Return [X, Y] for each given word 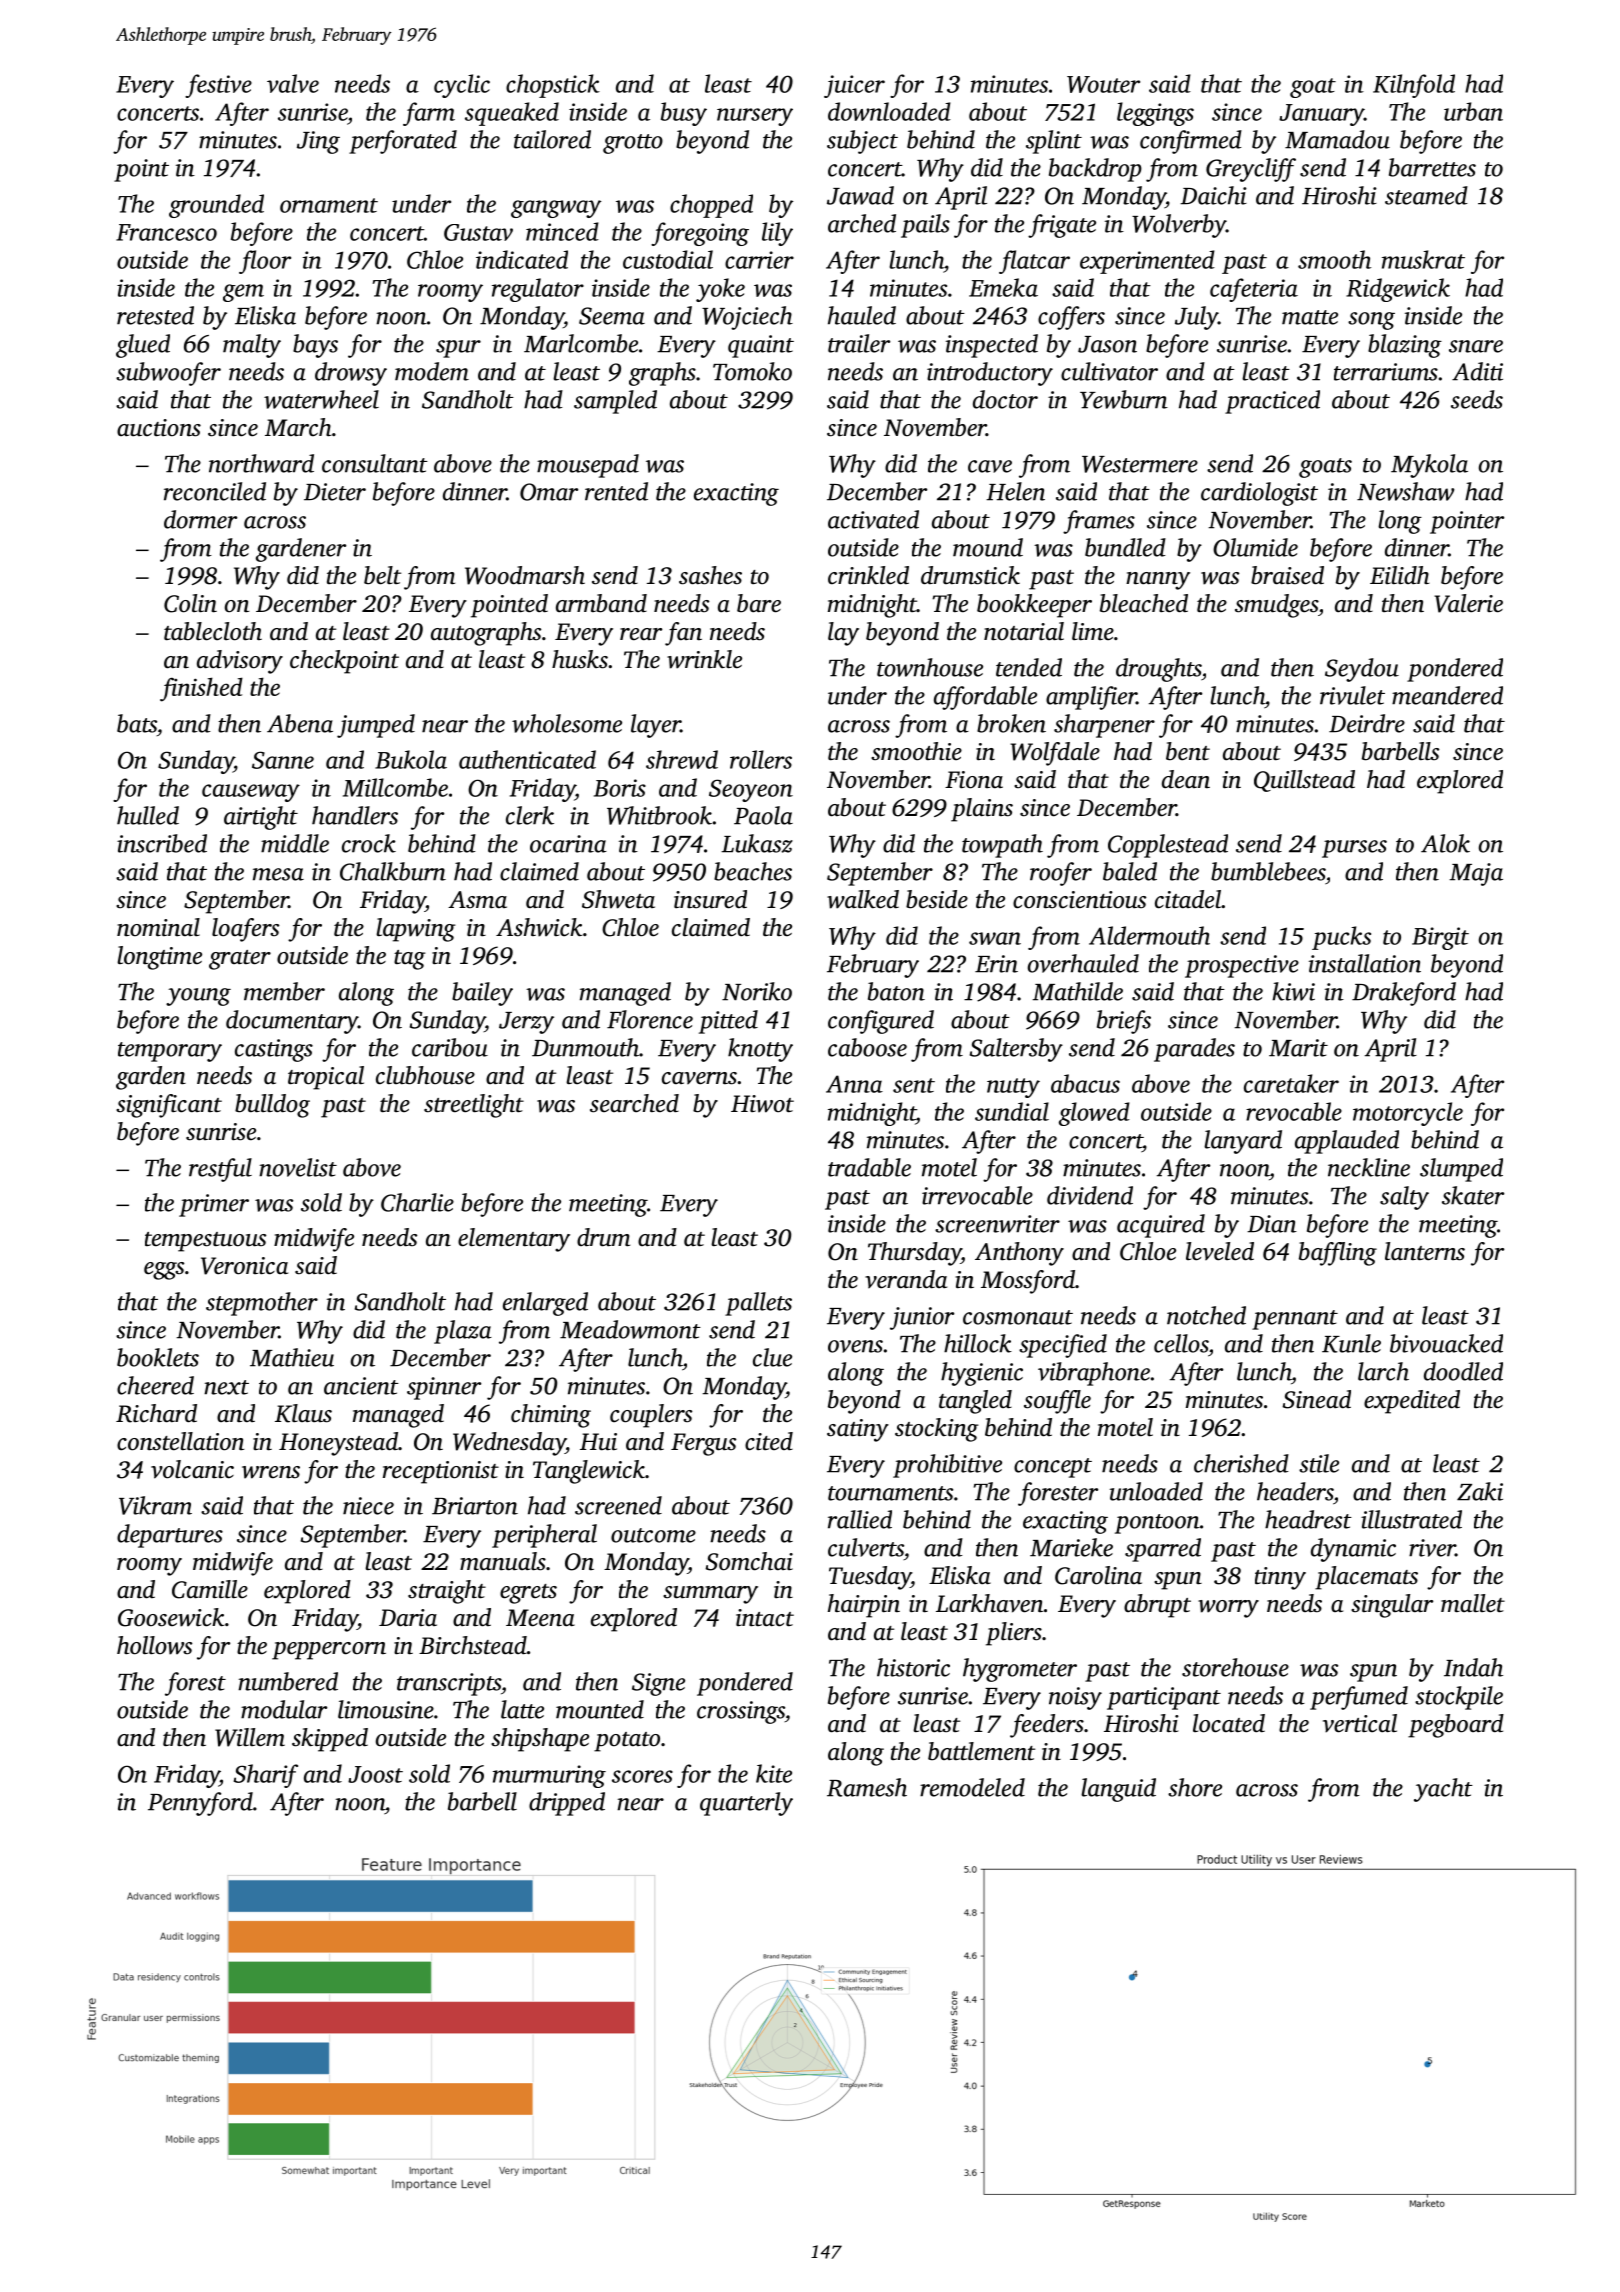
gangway [556, 209]
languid [1118, 1790]
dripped [567, 1804]
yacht [1443, 1790]
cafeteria [1254, 290]
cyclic [462, 86]
